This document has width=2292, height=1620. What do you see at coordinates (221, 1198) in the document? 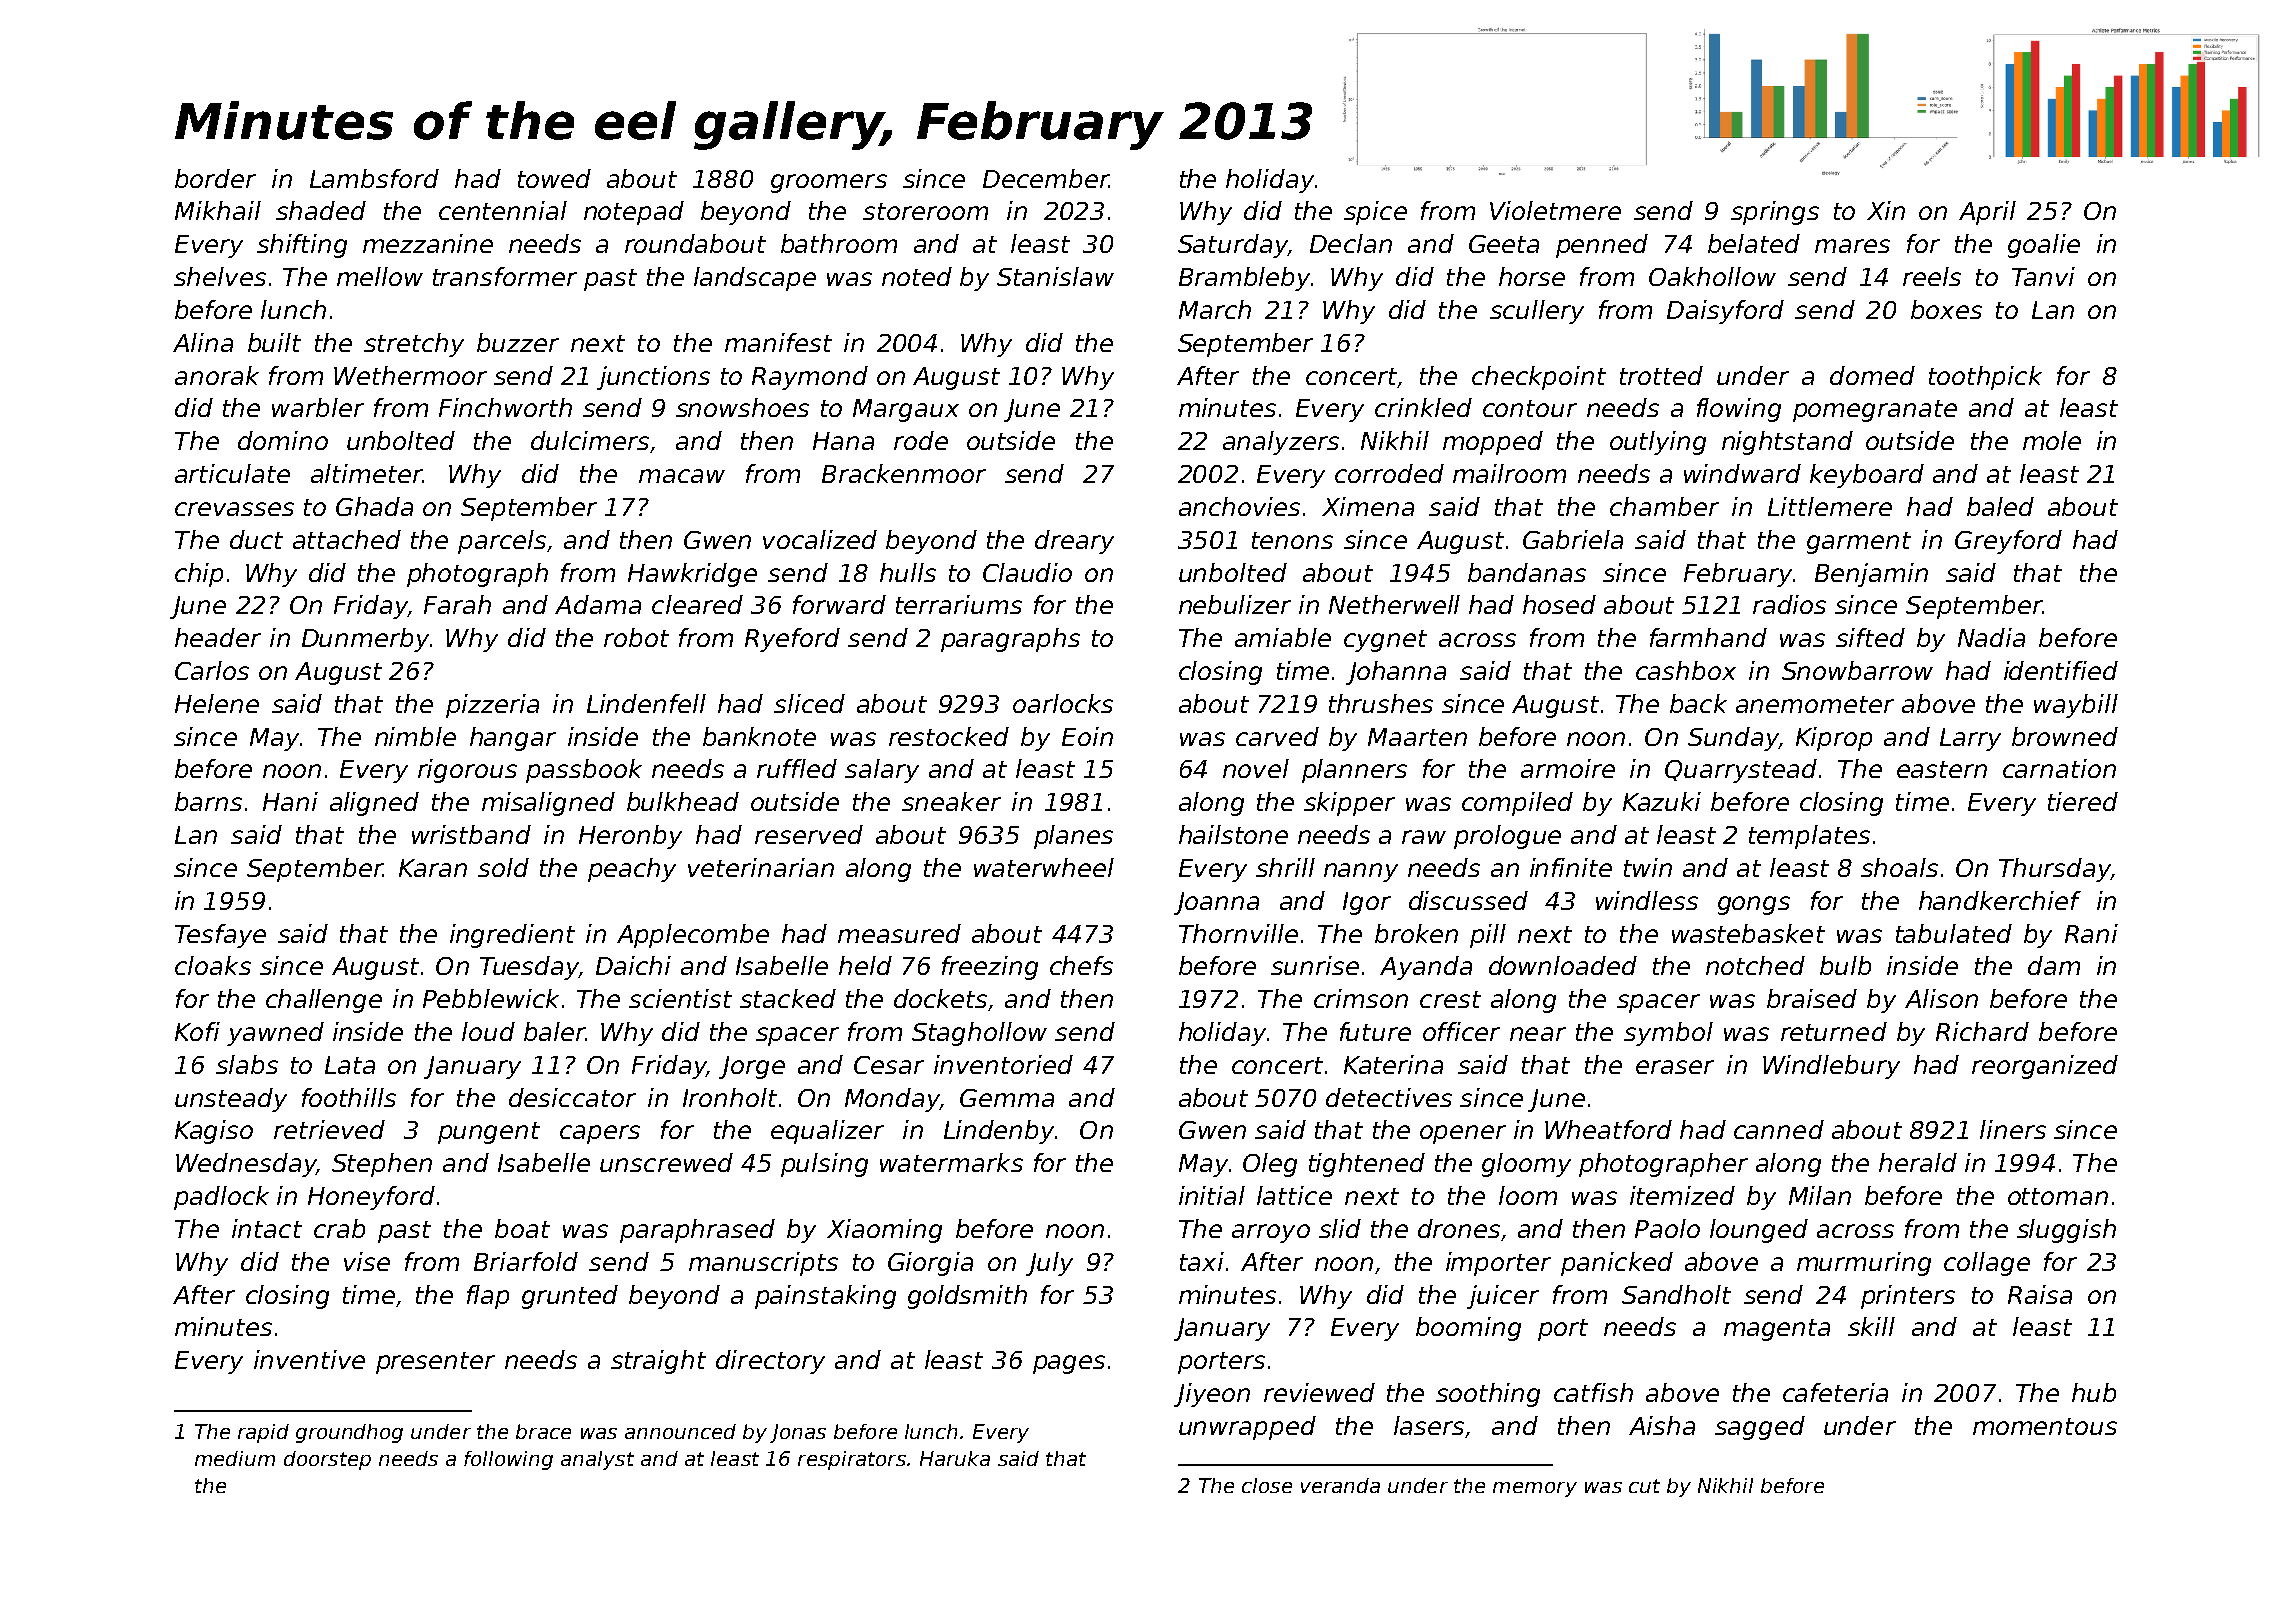
I see `padlock` at bounding box center [221, 1198].
